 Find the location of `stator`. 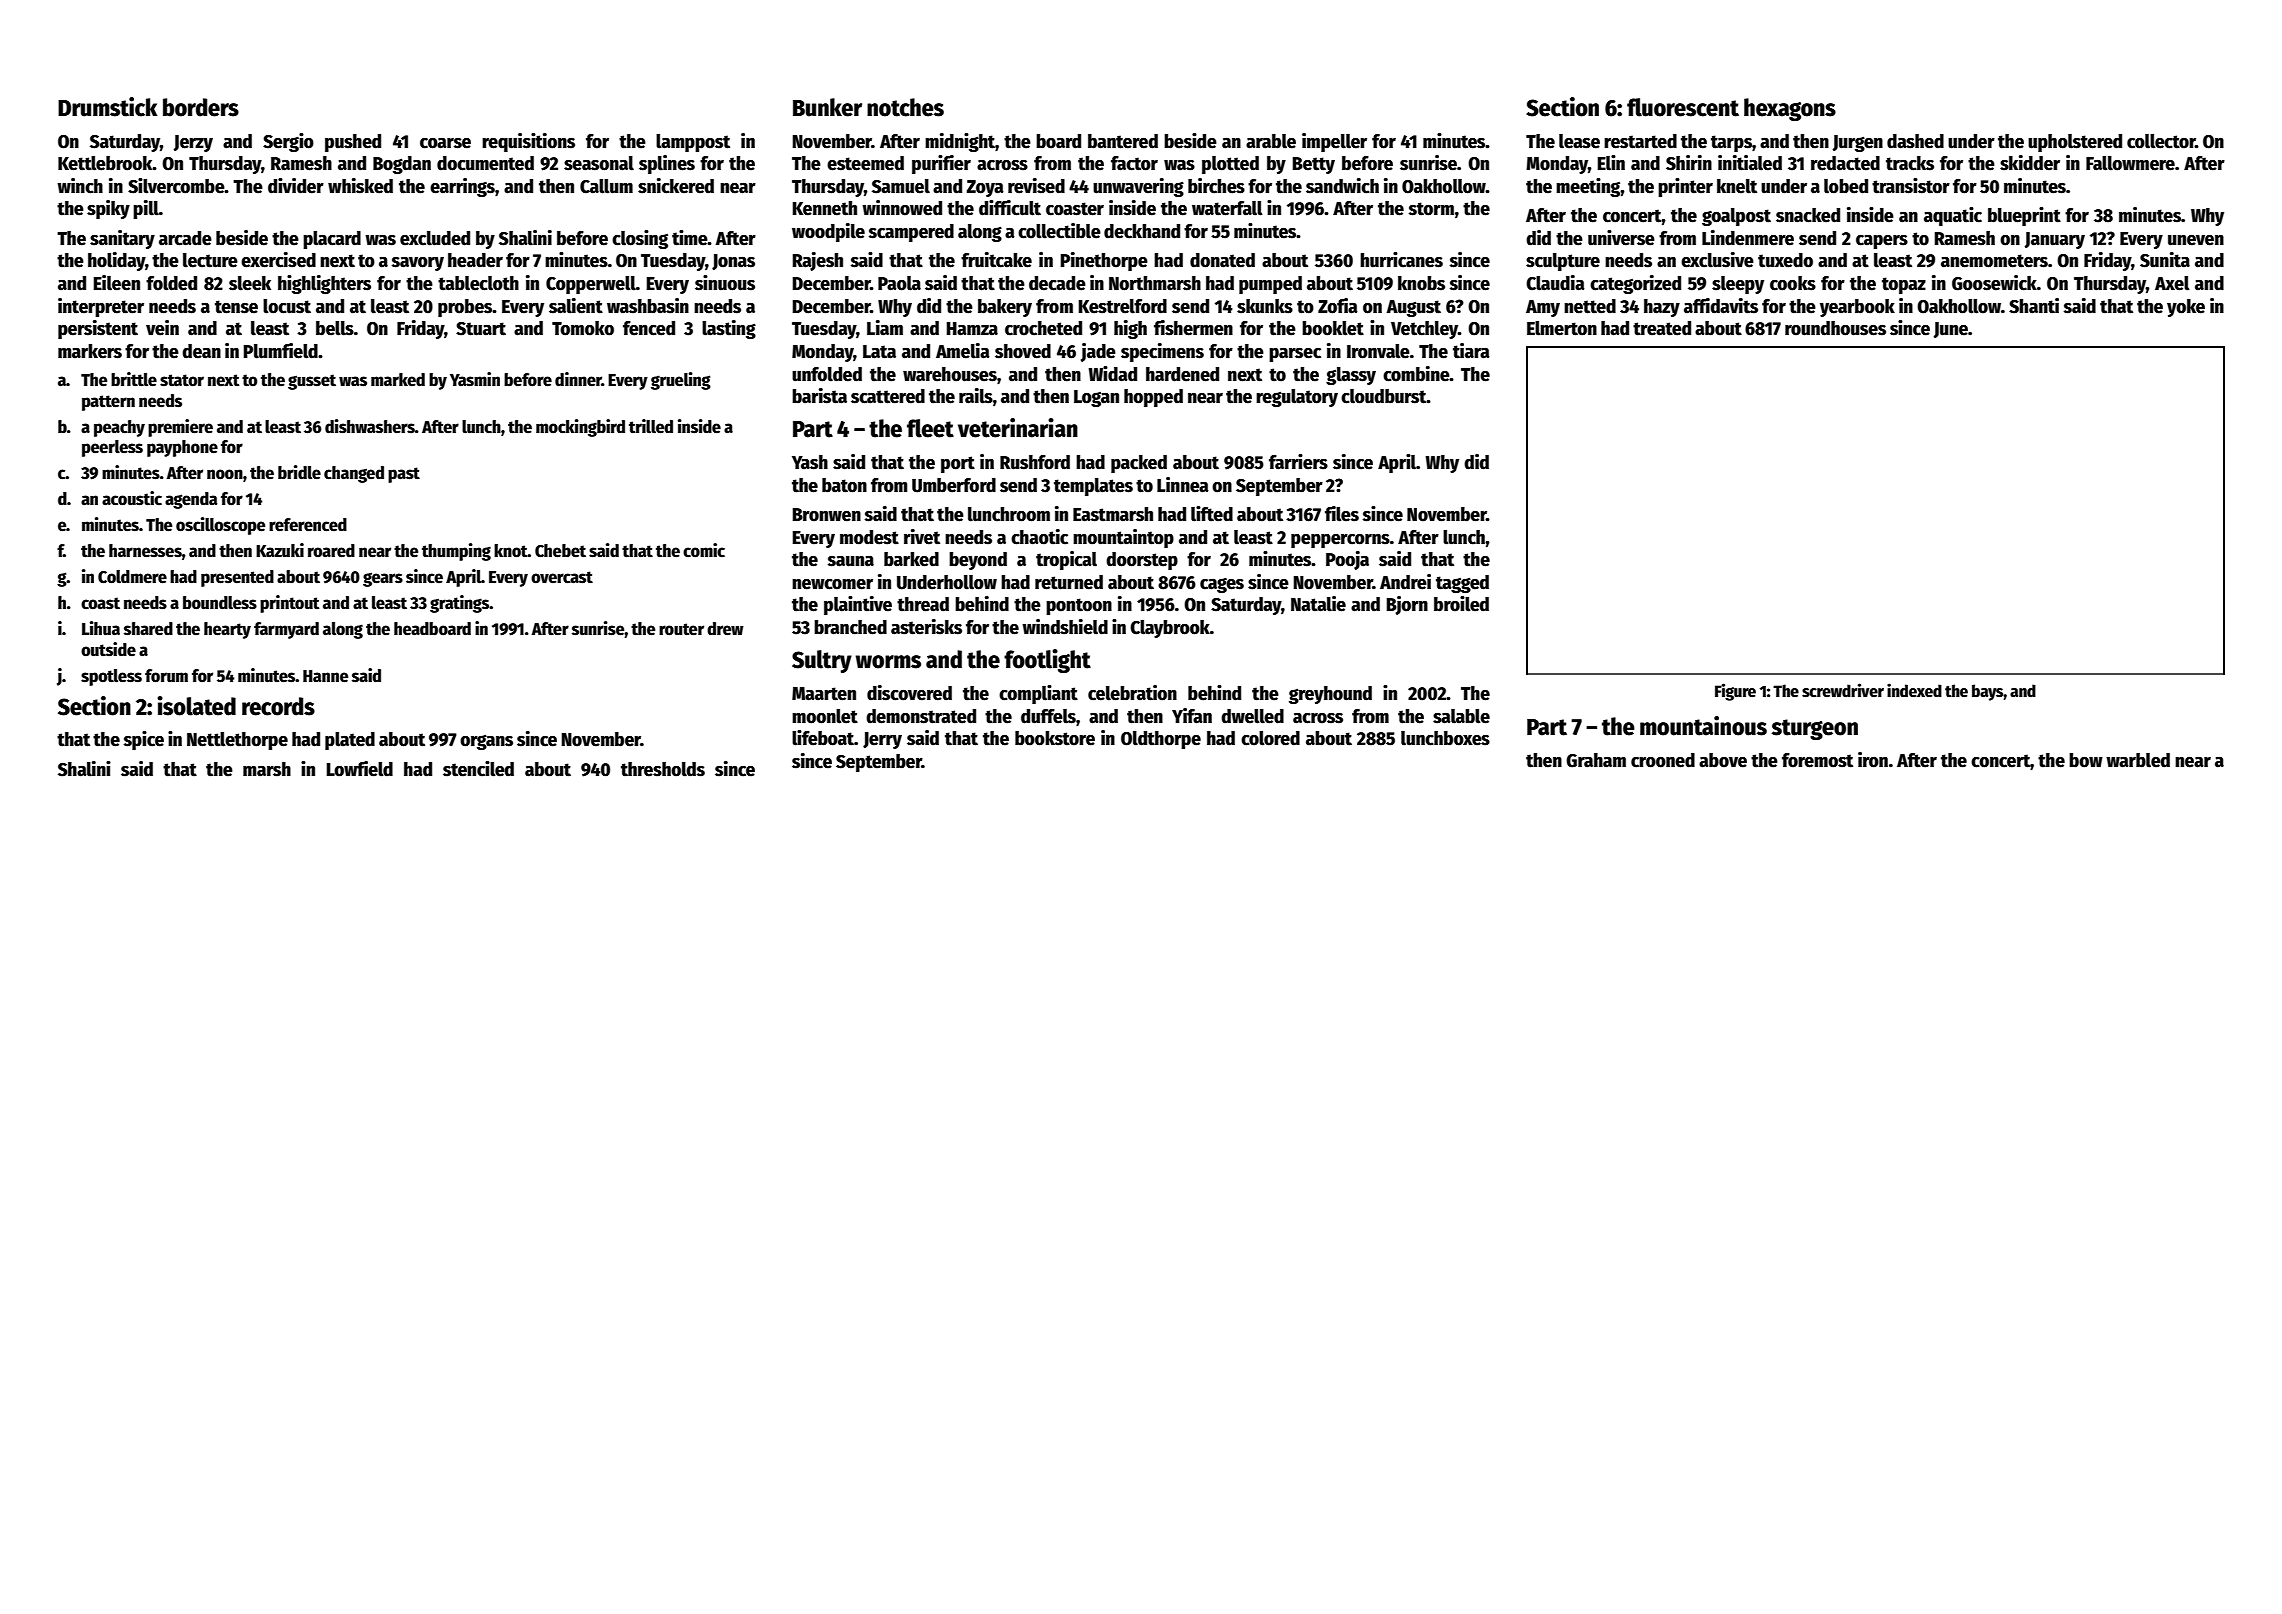

stator is located at coordinates (182, 380).
